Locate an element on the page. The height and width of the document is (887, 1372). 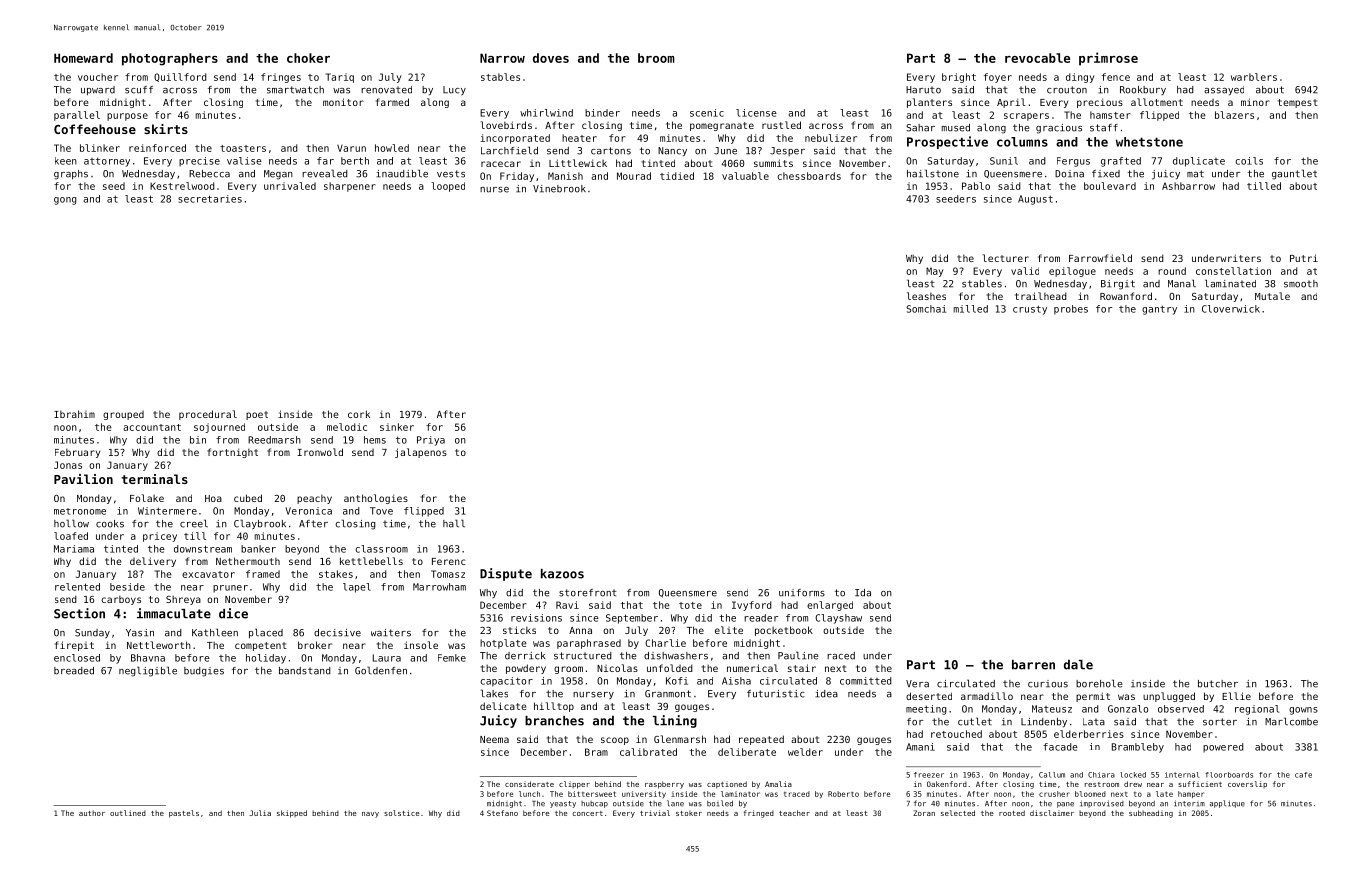
revocable is located at coordinates (1037, 58).
